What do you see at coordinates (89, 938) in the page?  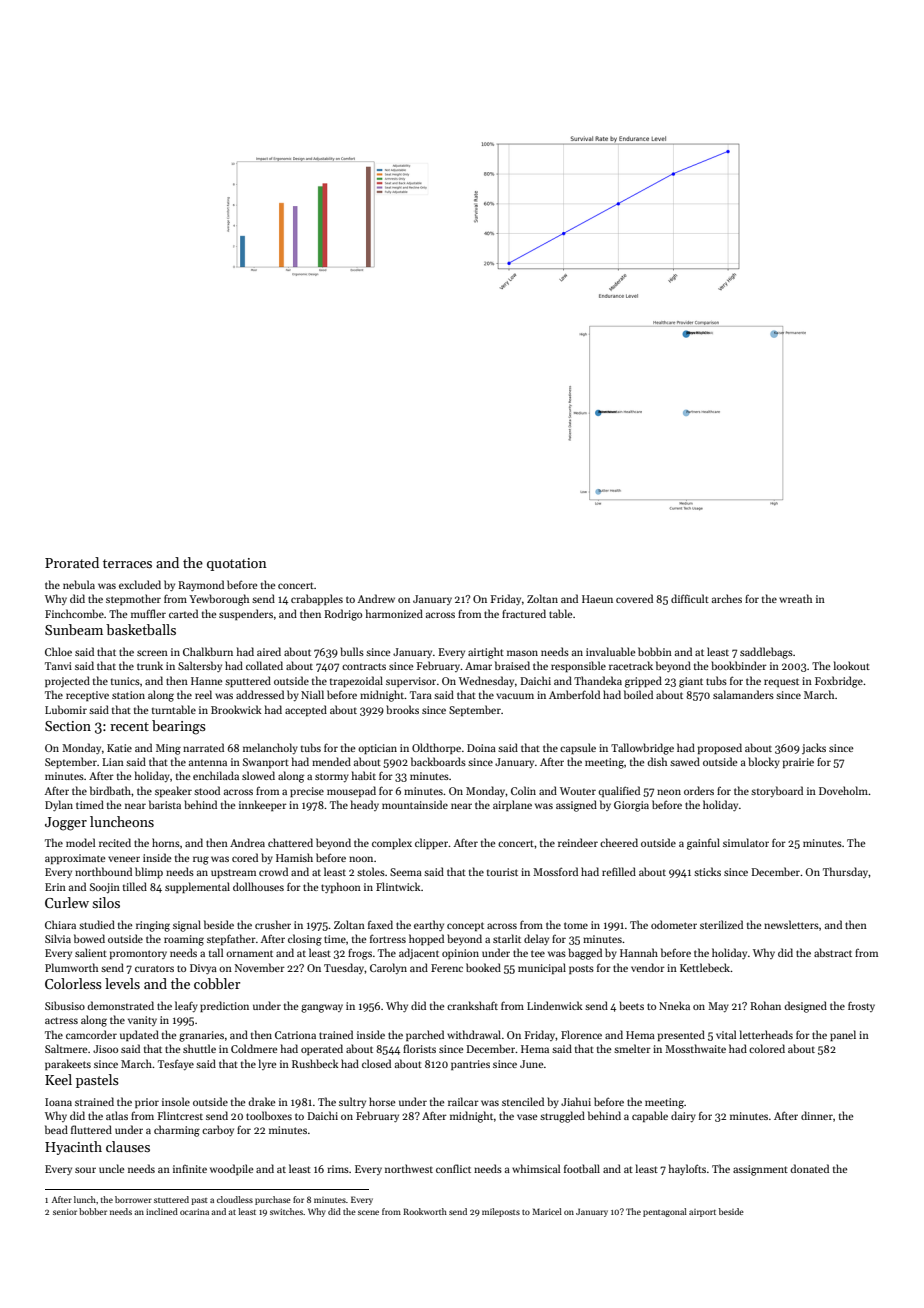 I see `bowed` at bounding box center [89, 938].
